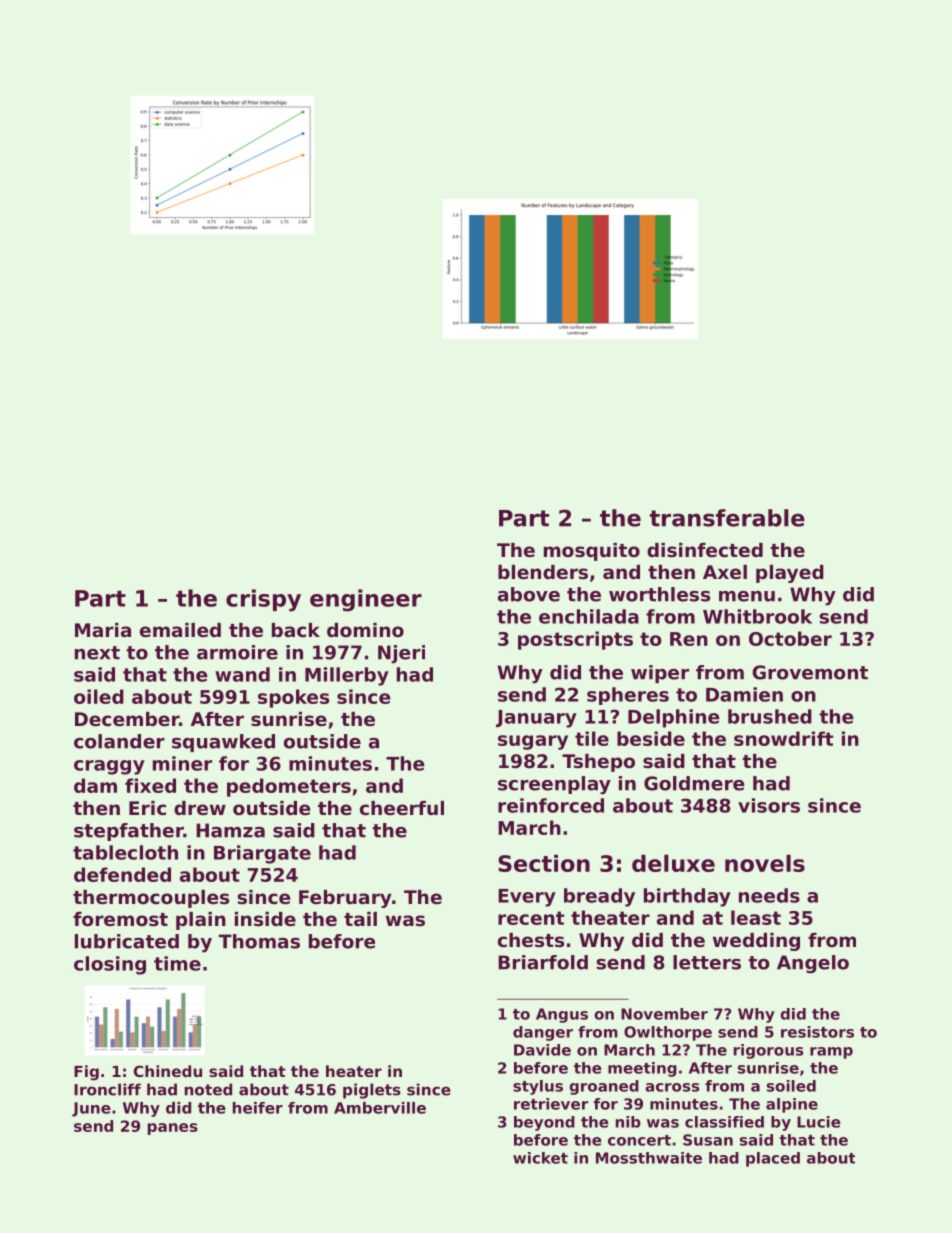 This screenshot has height=1233, width=952. I want to click on snowdrift, so click(784, 738).
